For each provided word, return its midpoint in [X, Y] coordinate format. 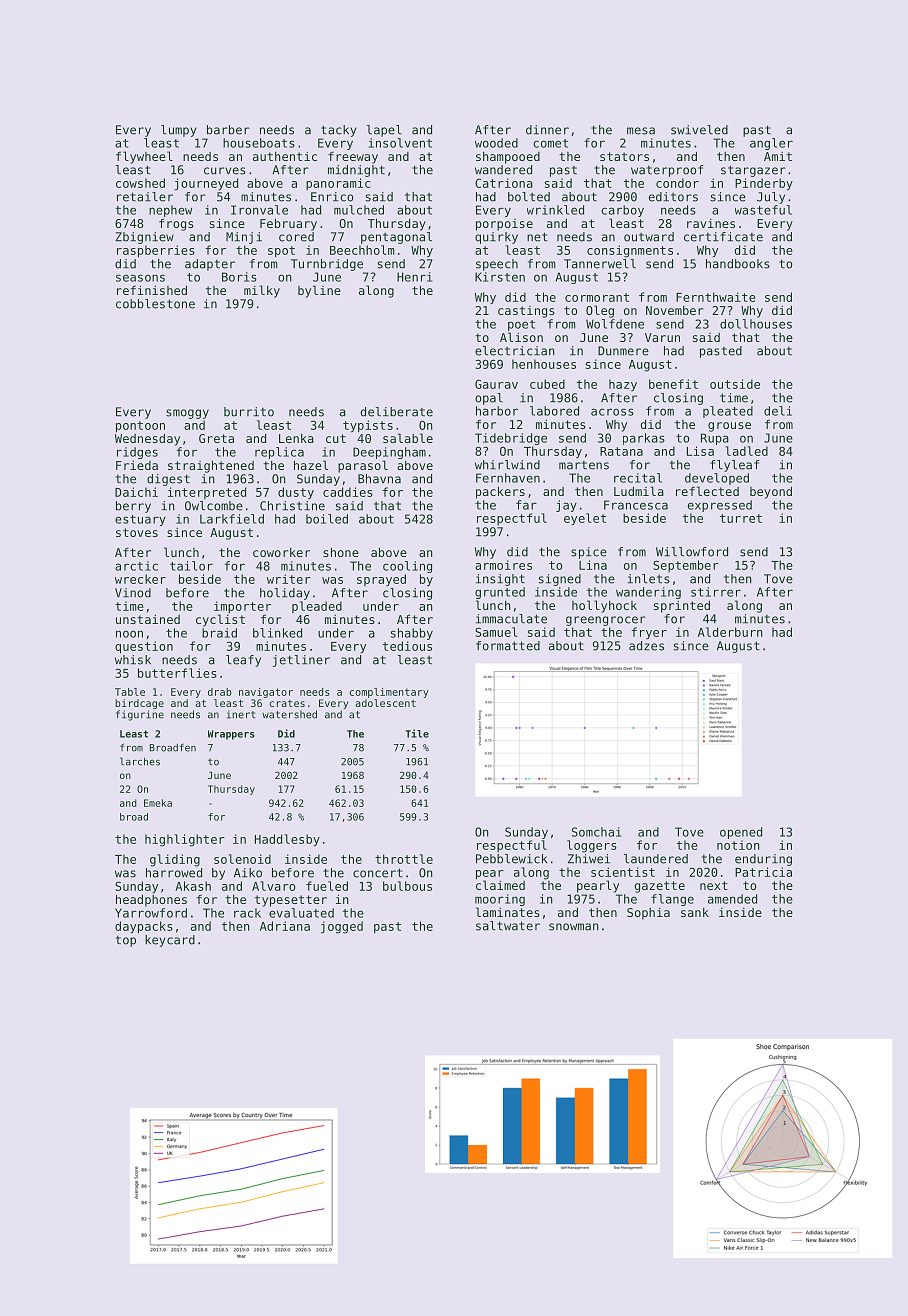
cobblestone [155, 304]
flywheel [144, 157]
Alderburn [730, 632]
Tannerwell [600, 264]
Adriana [285, 926]
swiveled [699, 130]
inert [241, 714]
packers [500, 492]
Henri [414, 277]
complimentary [389, 693]
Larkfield [232, 519]
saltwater [508, 926]
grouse [729, 427]
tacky [339, 131]
